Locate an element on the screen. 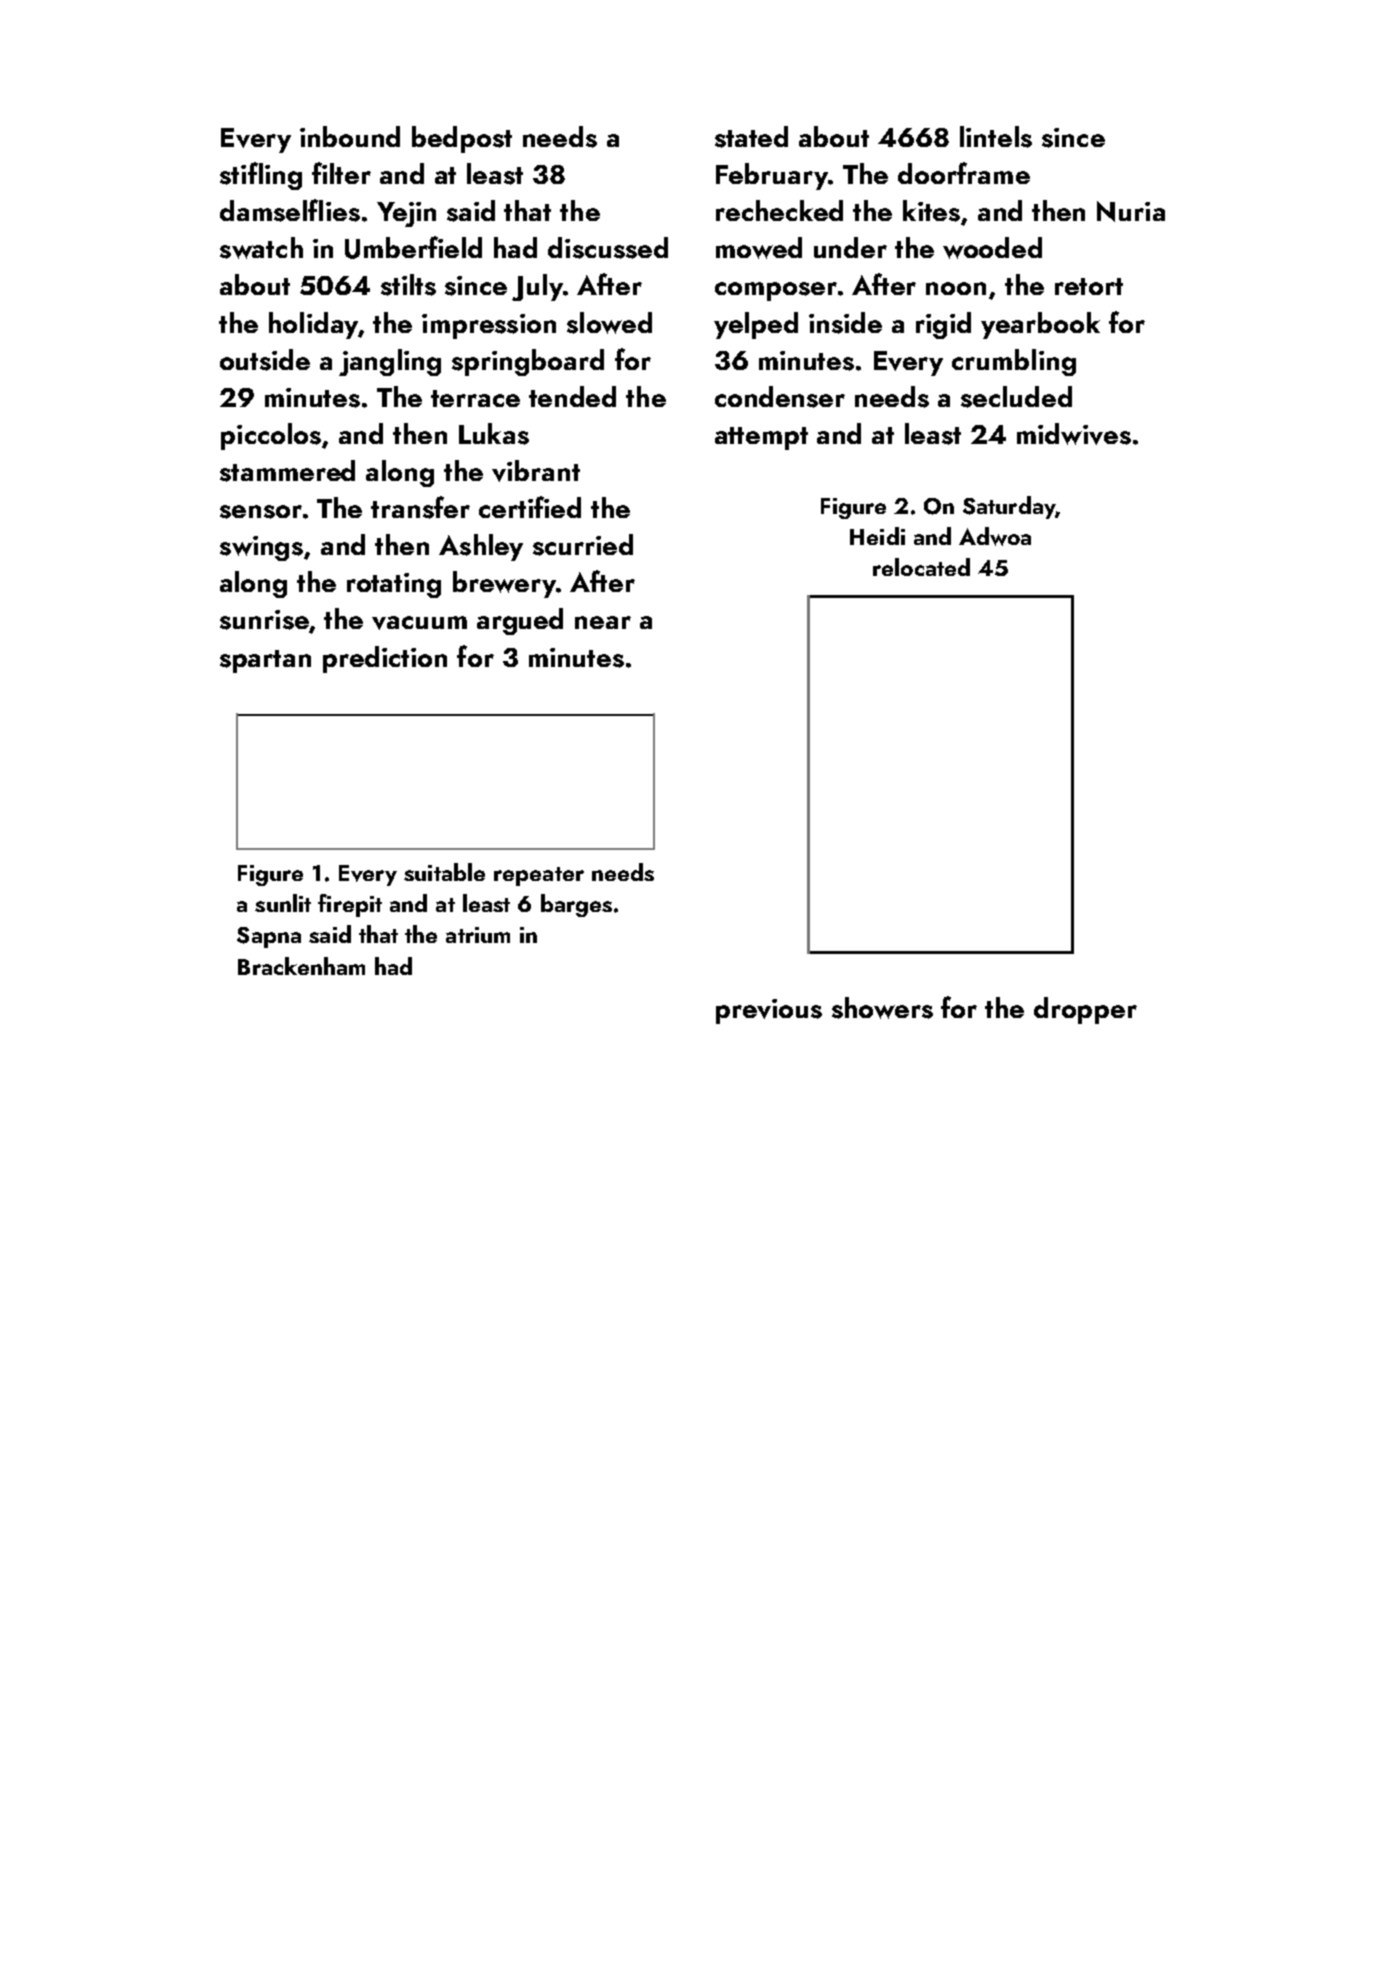  lintels is located at coordinates (996, 137).
